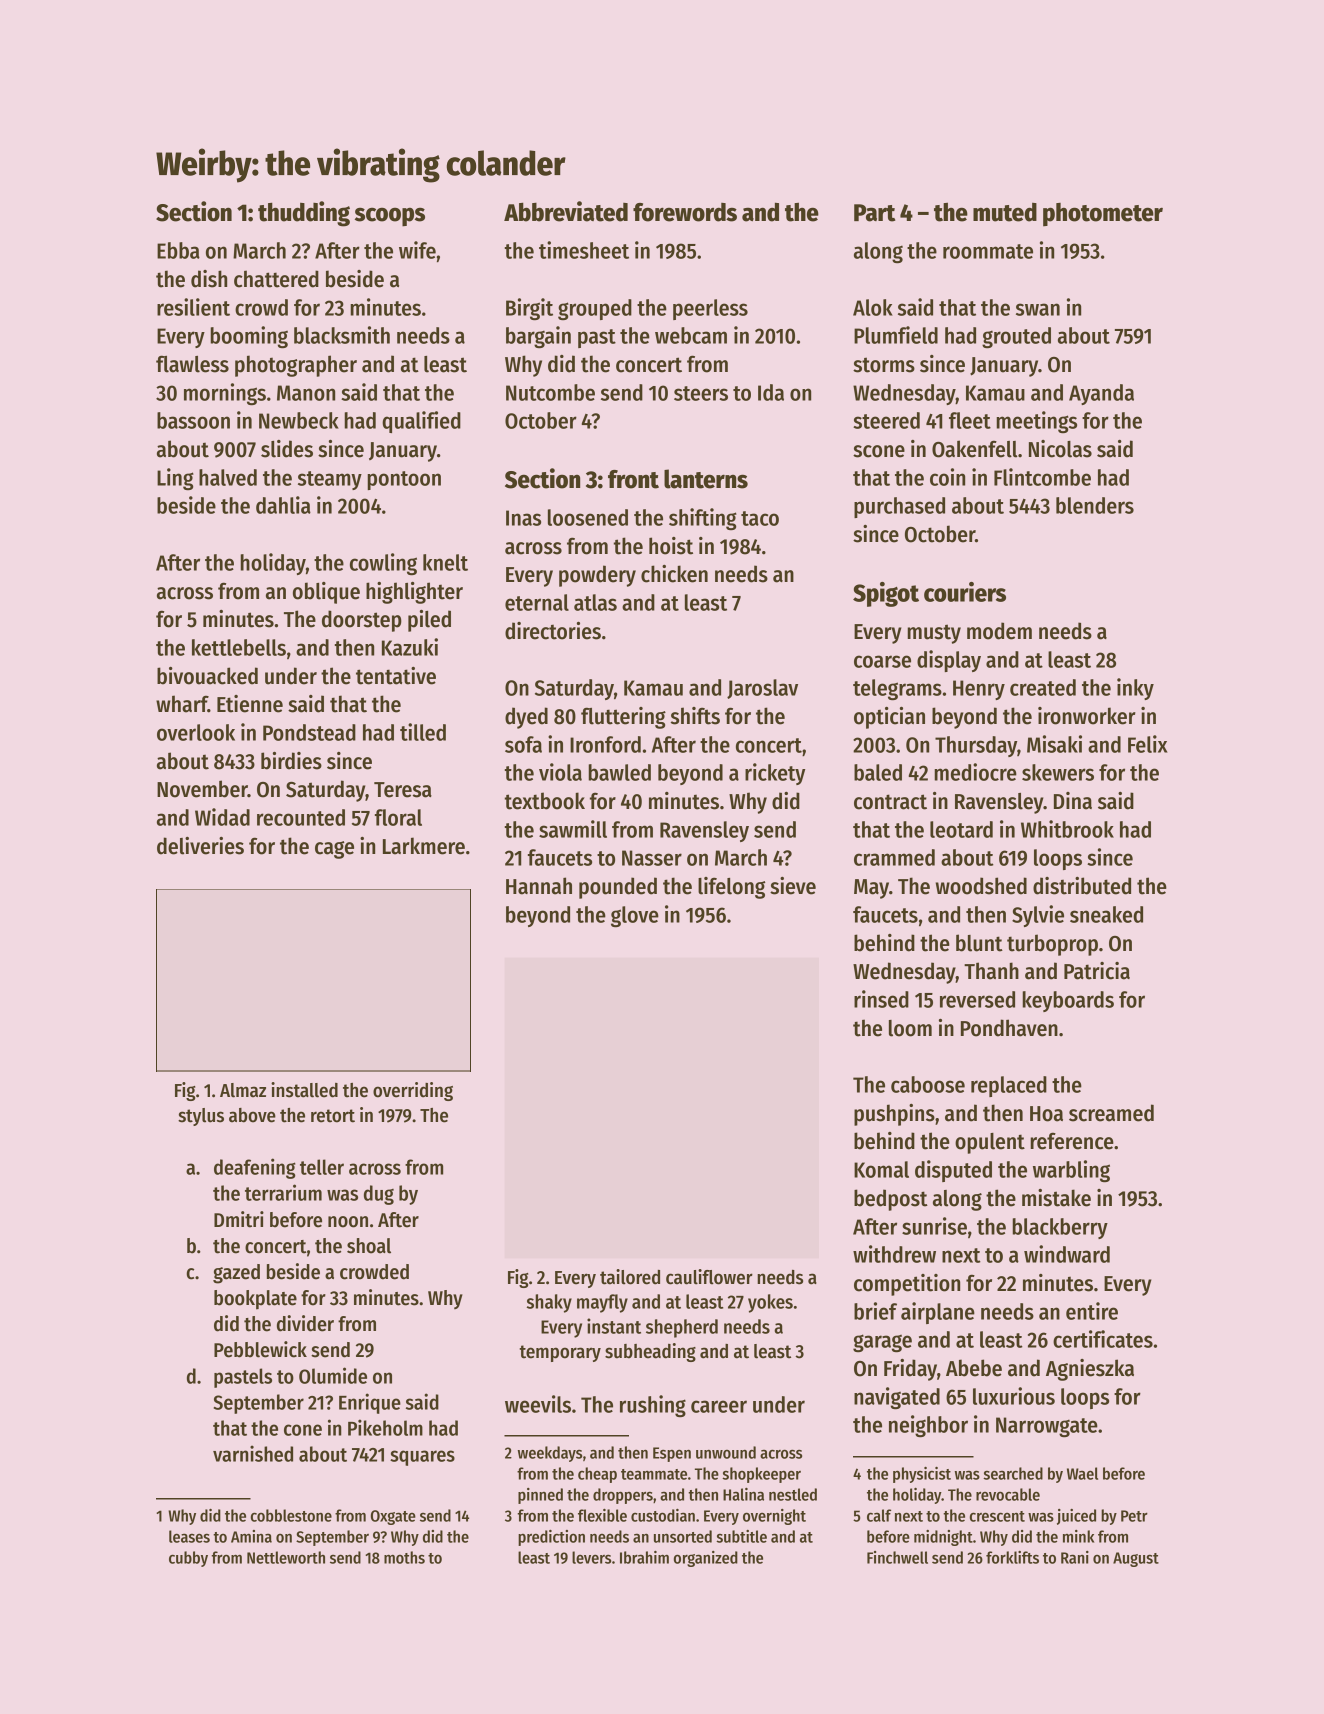  Describe the element at coordinates (775, 774) in the page. I see `rickety` at that location.
